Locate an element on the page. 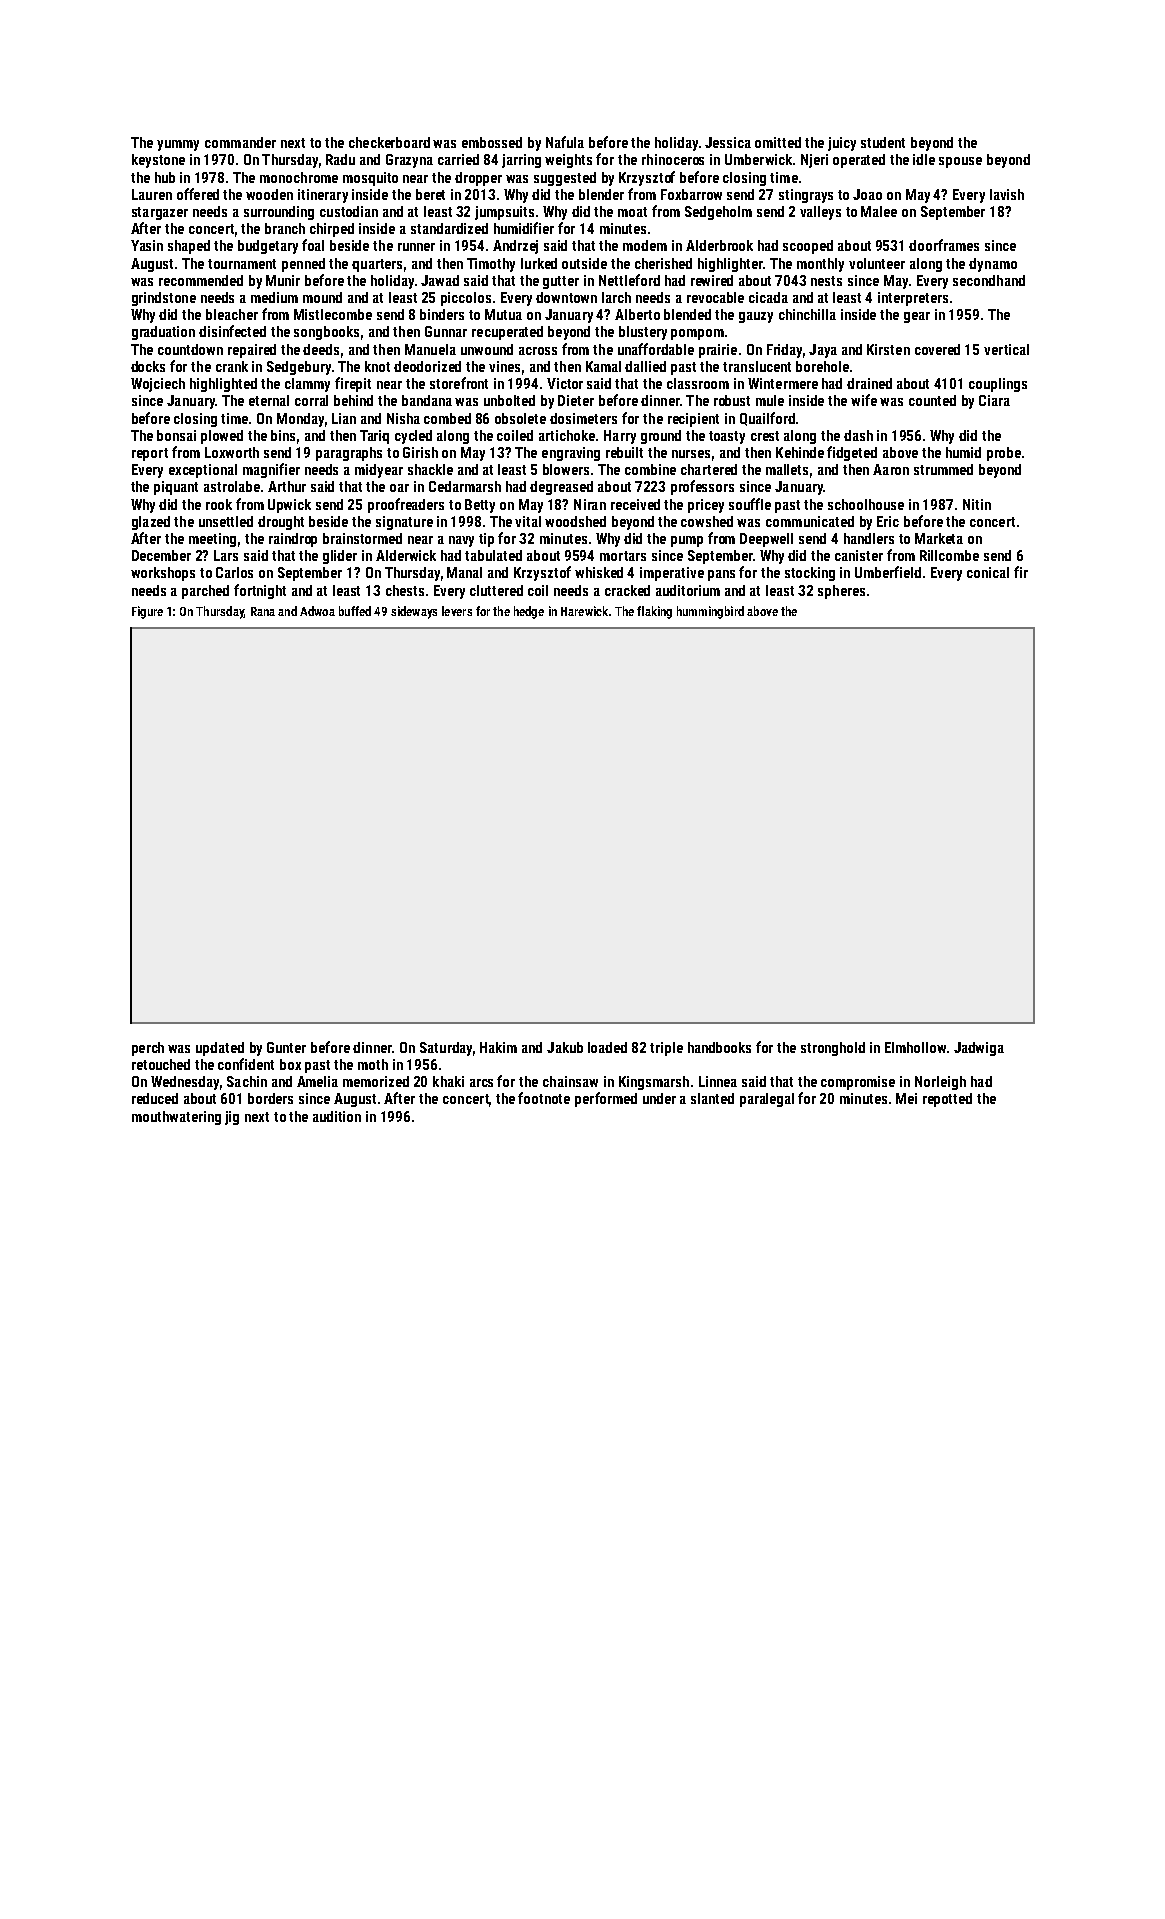 This image has height=1919, width=1165. arcs is located at coordinates (481, 1083).
